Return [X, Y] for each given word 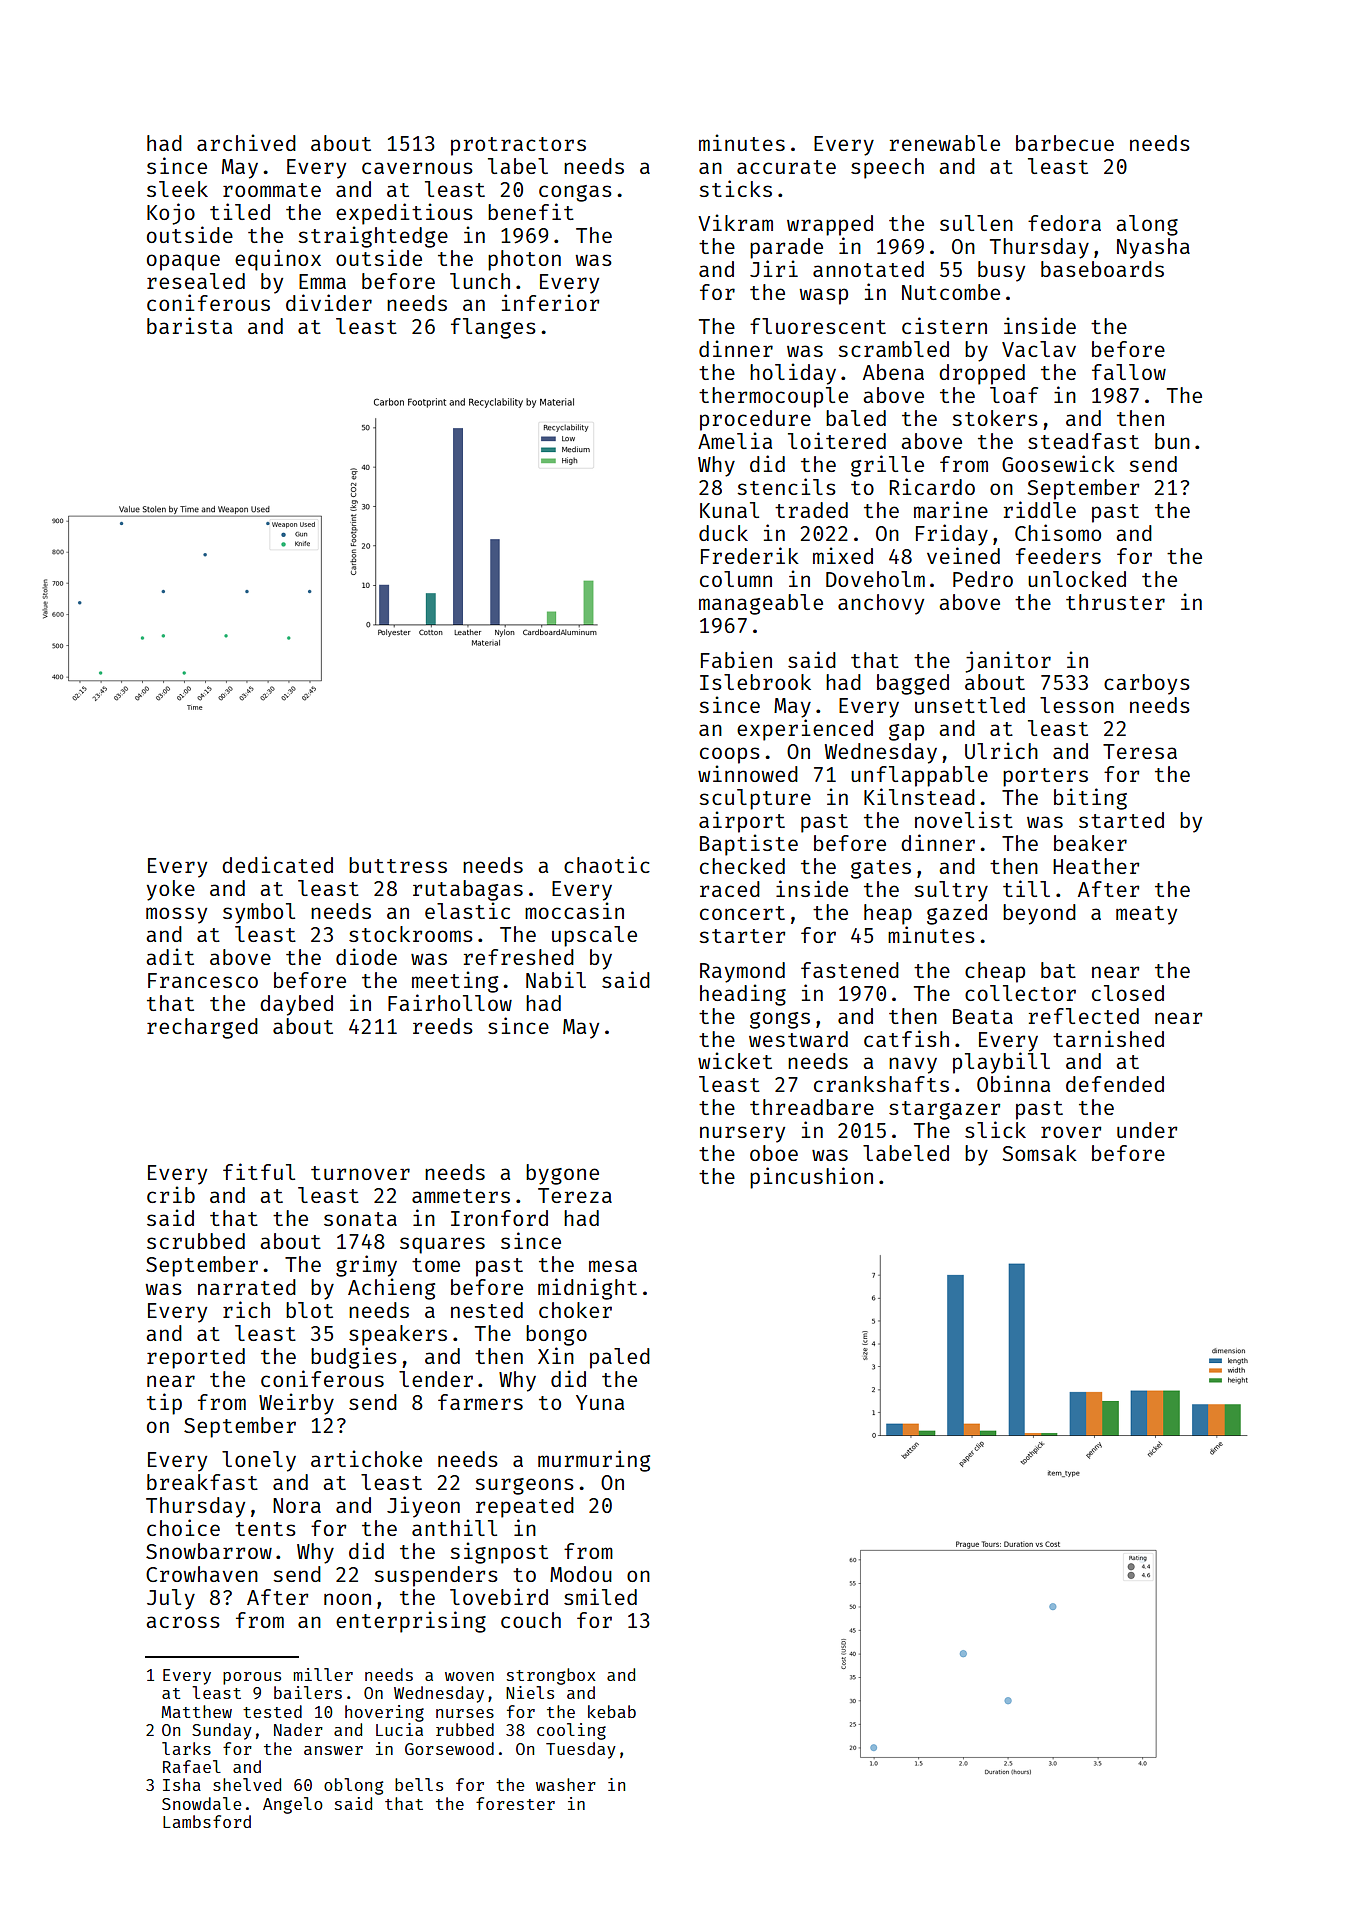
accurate [786, 167]
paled [620, 1358]
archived [246, 142]
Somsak [1040, 1153]
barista [189, 325]
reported [196, 1358]
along [1147, 225]
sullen [976, 223]
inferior [550, 302]
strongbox [551, 1676]
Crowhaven [202, 1574]
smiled [600, 1596]
